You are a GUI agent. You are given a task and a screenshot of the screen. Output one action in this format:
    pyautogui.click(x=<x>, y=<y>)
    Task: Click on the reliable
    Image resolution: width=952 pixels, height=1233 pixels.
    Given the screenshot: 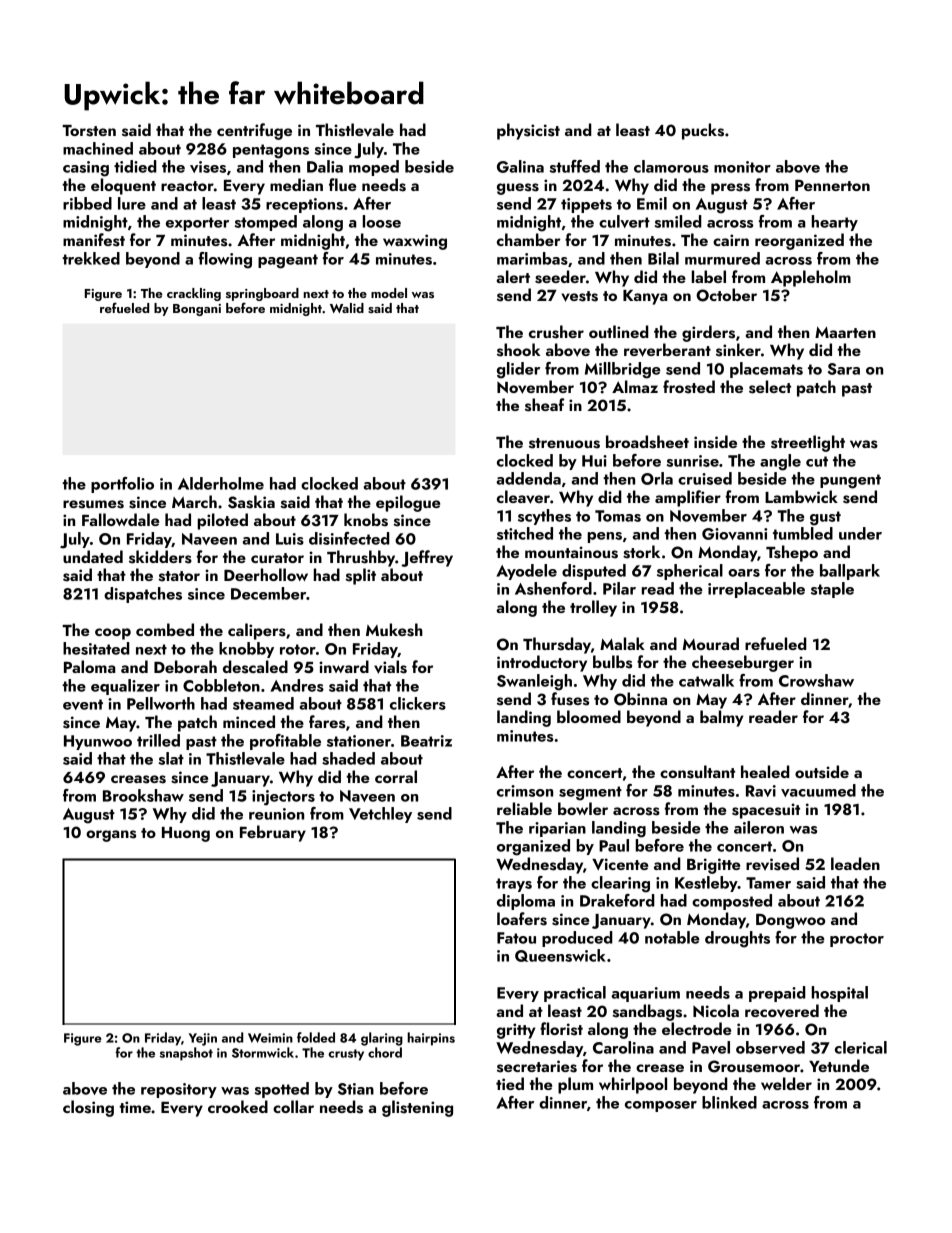 What is the action you would take?
    pyautogui.click(x=524, y=808)
